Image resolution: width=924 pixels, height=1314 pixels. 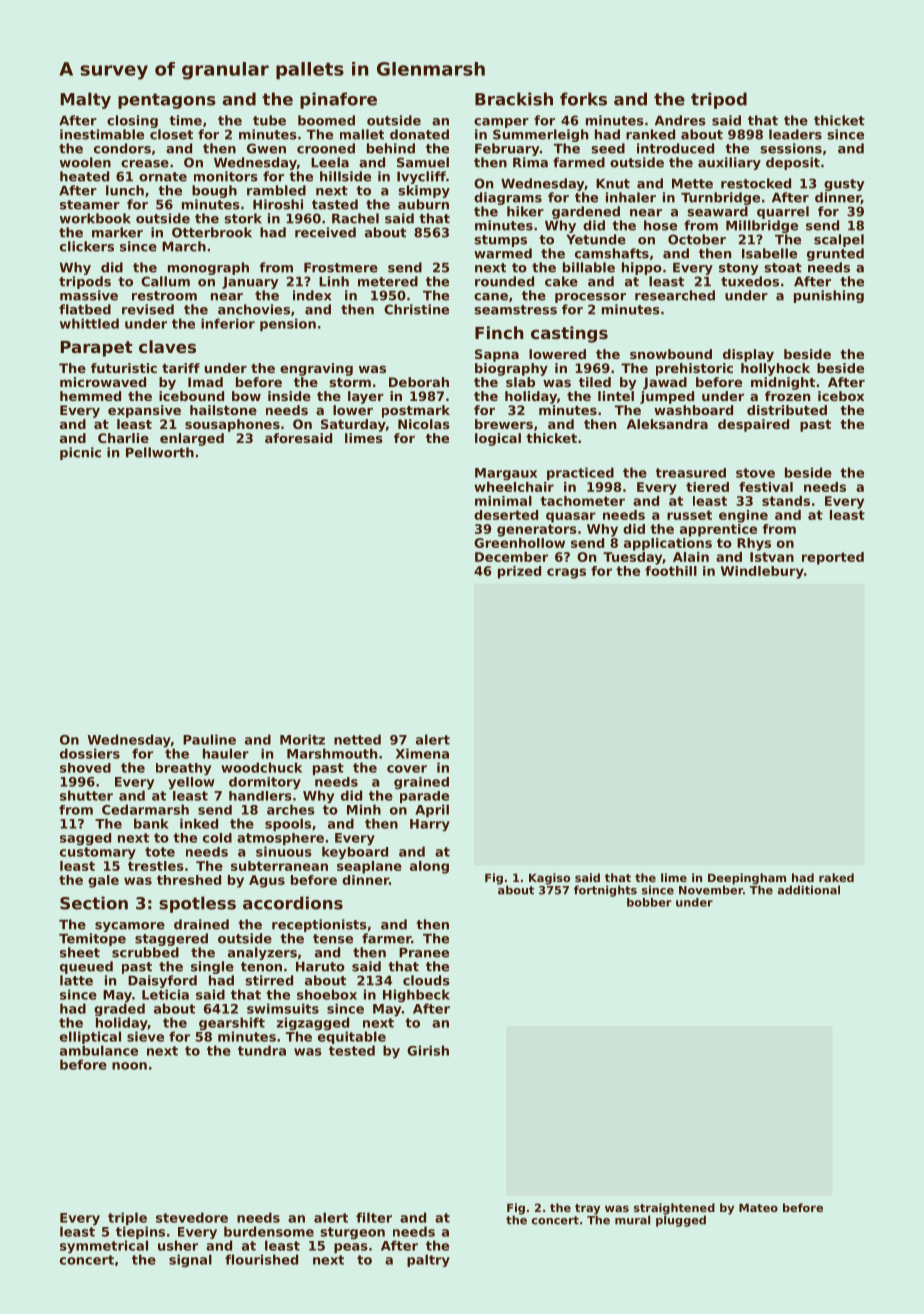 I want to click on punishing, so click(x=829, y=296).
